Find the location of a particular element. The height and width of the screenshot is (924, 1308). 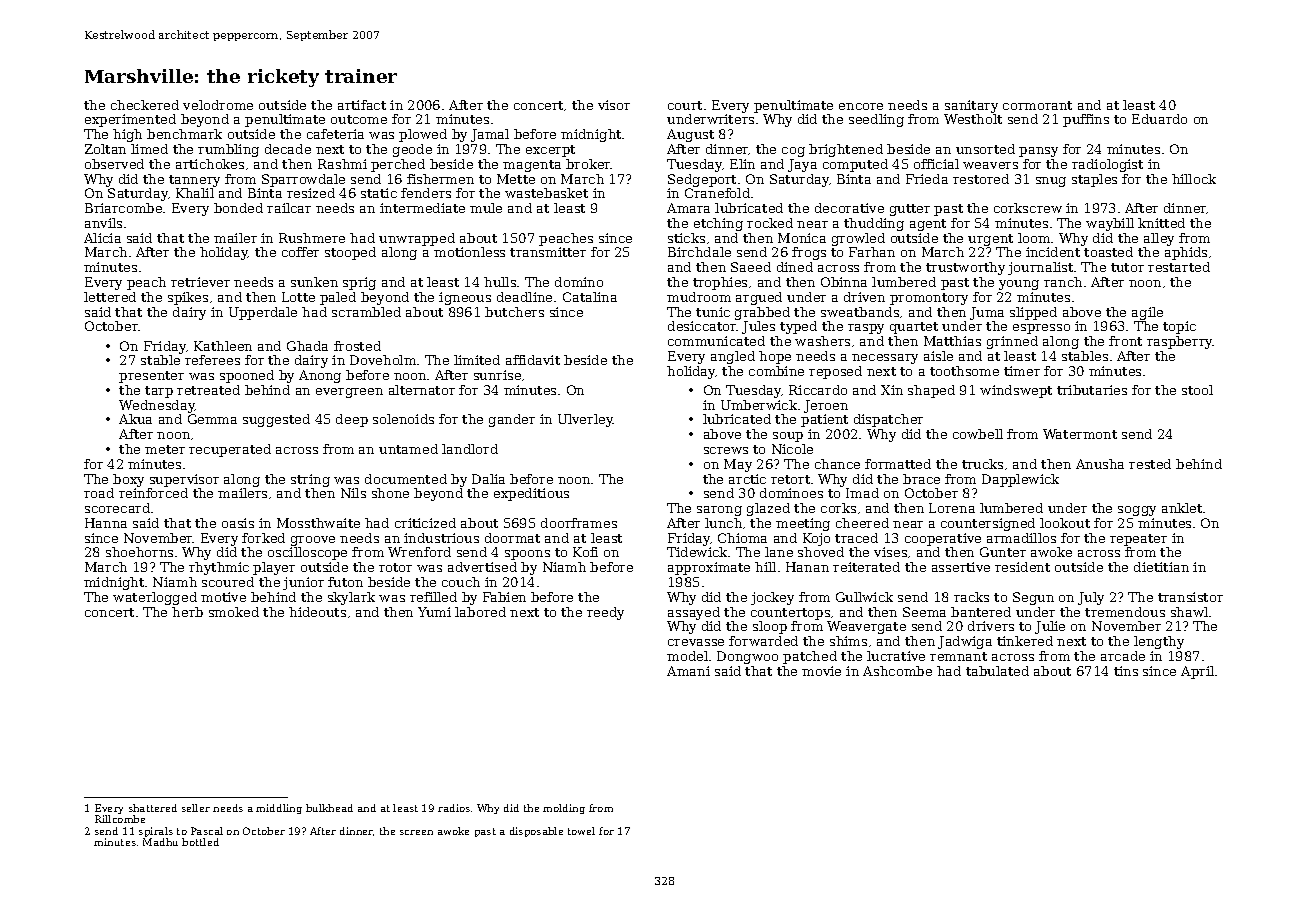

herb is located at coordinates (187, 612).
